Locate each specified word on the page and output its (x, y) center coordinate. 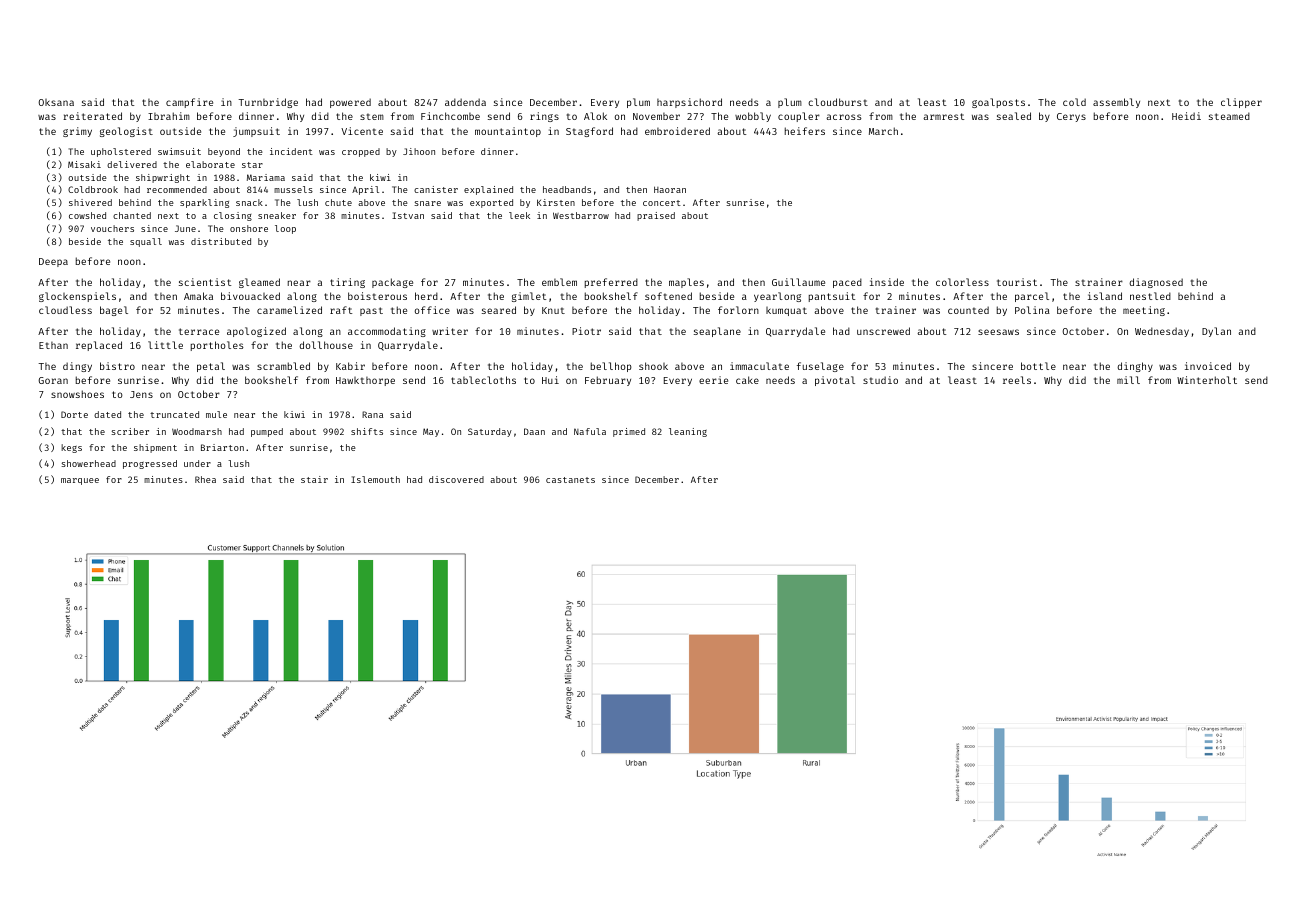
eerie (713, 380)
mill (1128, 380)
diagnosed (1156, 283)
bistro (117, 366)
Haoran (670, 189)
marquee (80, 481)
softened (668, 296)
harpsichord (689, 103)
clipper (1241, 103)
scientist (205, 282)
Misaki (84, 164)
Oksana (56, 102)
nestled (1150, 296)
